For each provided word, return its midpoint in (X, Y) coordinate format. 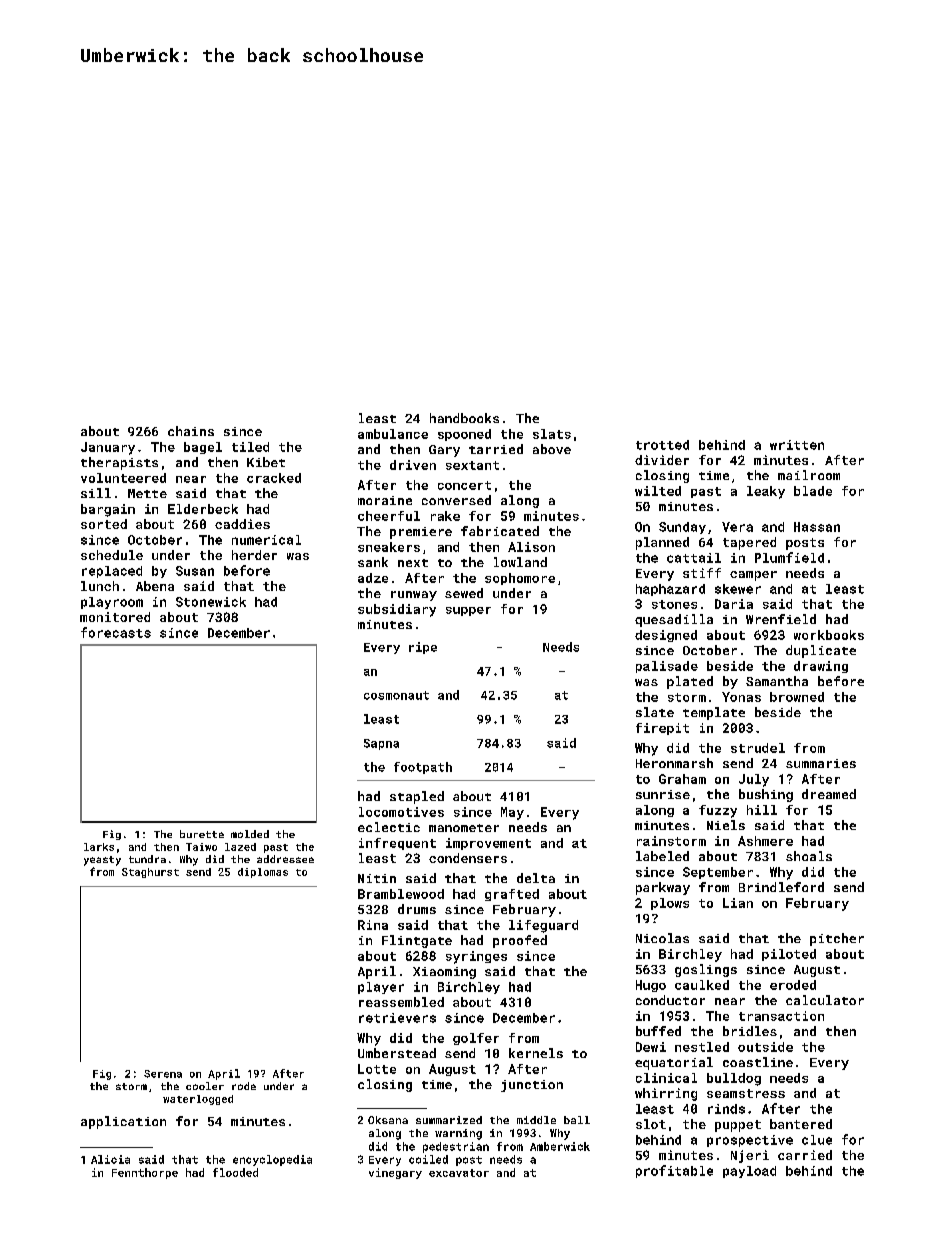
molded (250, 834)
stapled (417, 797)
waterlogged (198, 1100)
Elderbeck (203, 509)
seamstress (746, 1093)
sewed (464, 593)
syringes (476, 957)
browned (797, 697)
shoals (809, 856)
